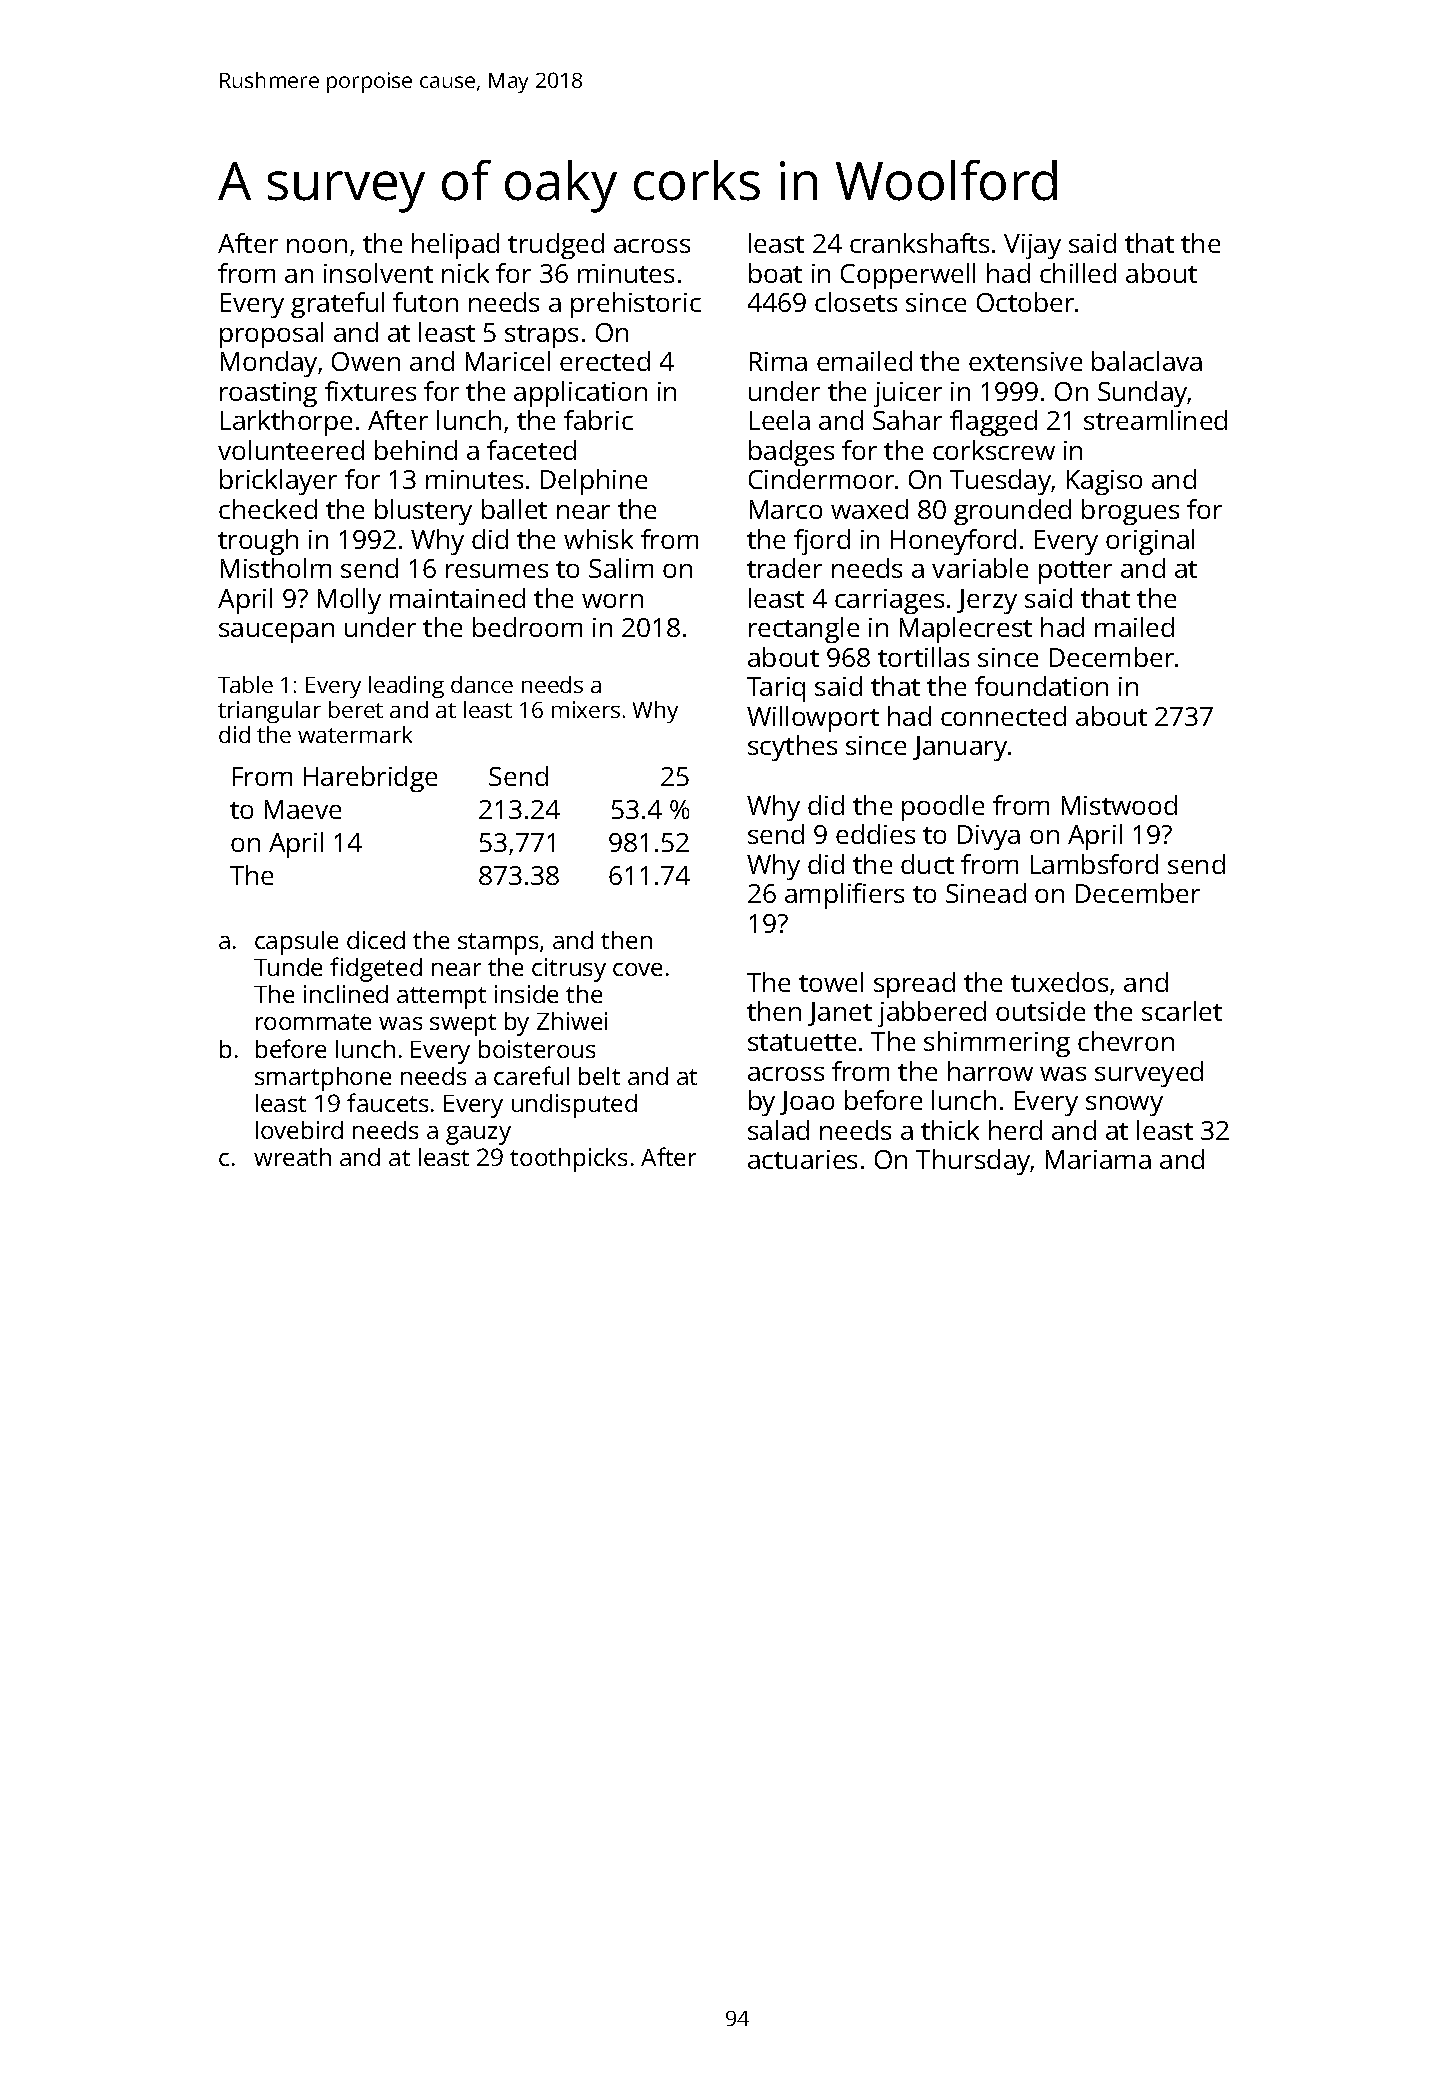 The width and height of the screenshot is (1450, 2100). I want to click on checked, so click(268, 509).
